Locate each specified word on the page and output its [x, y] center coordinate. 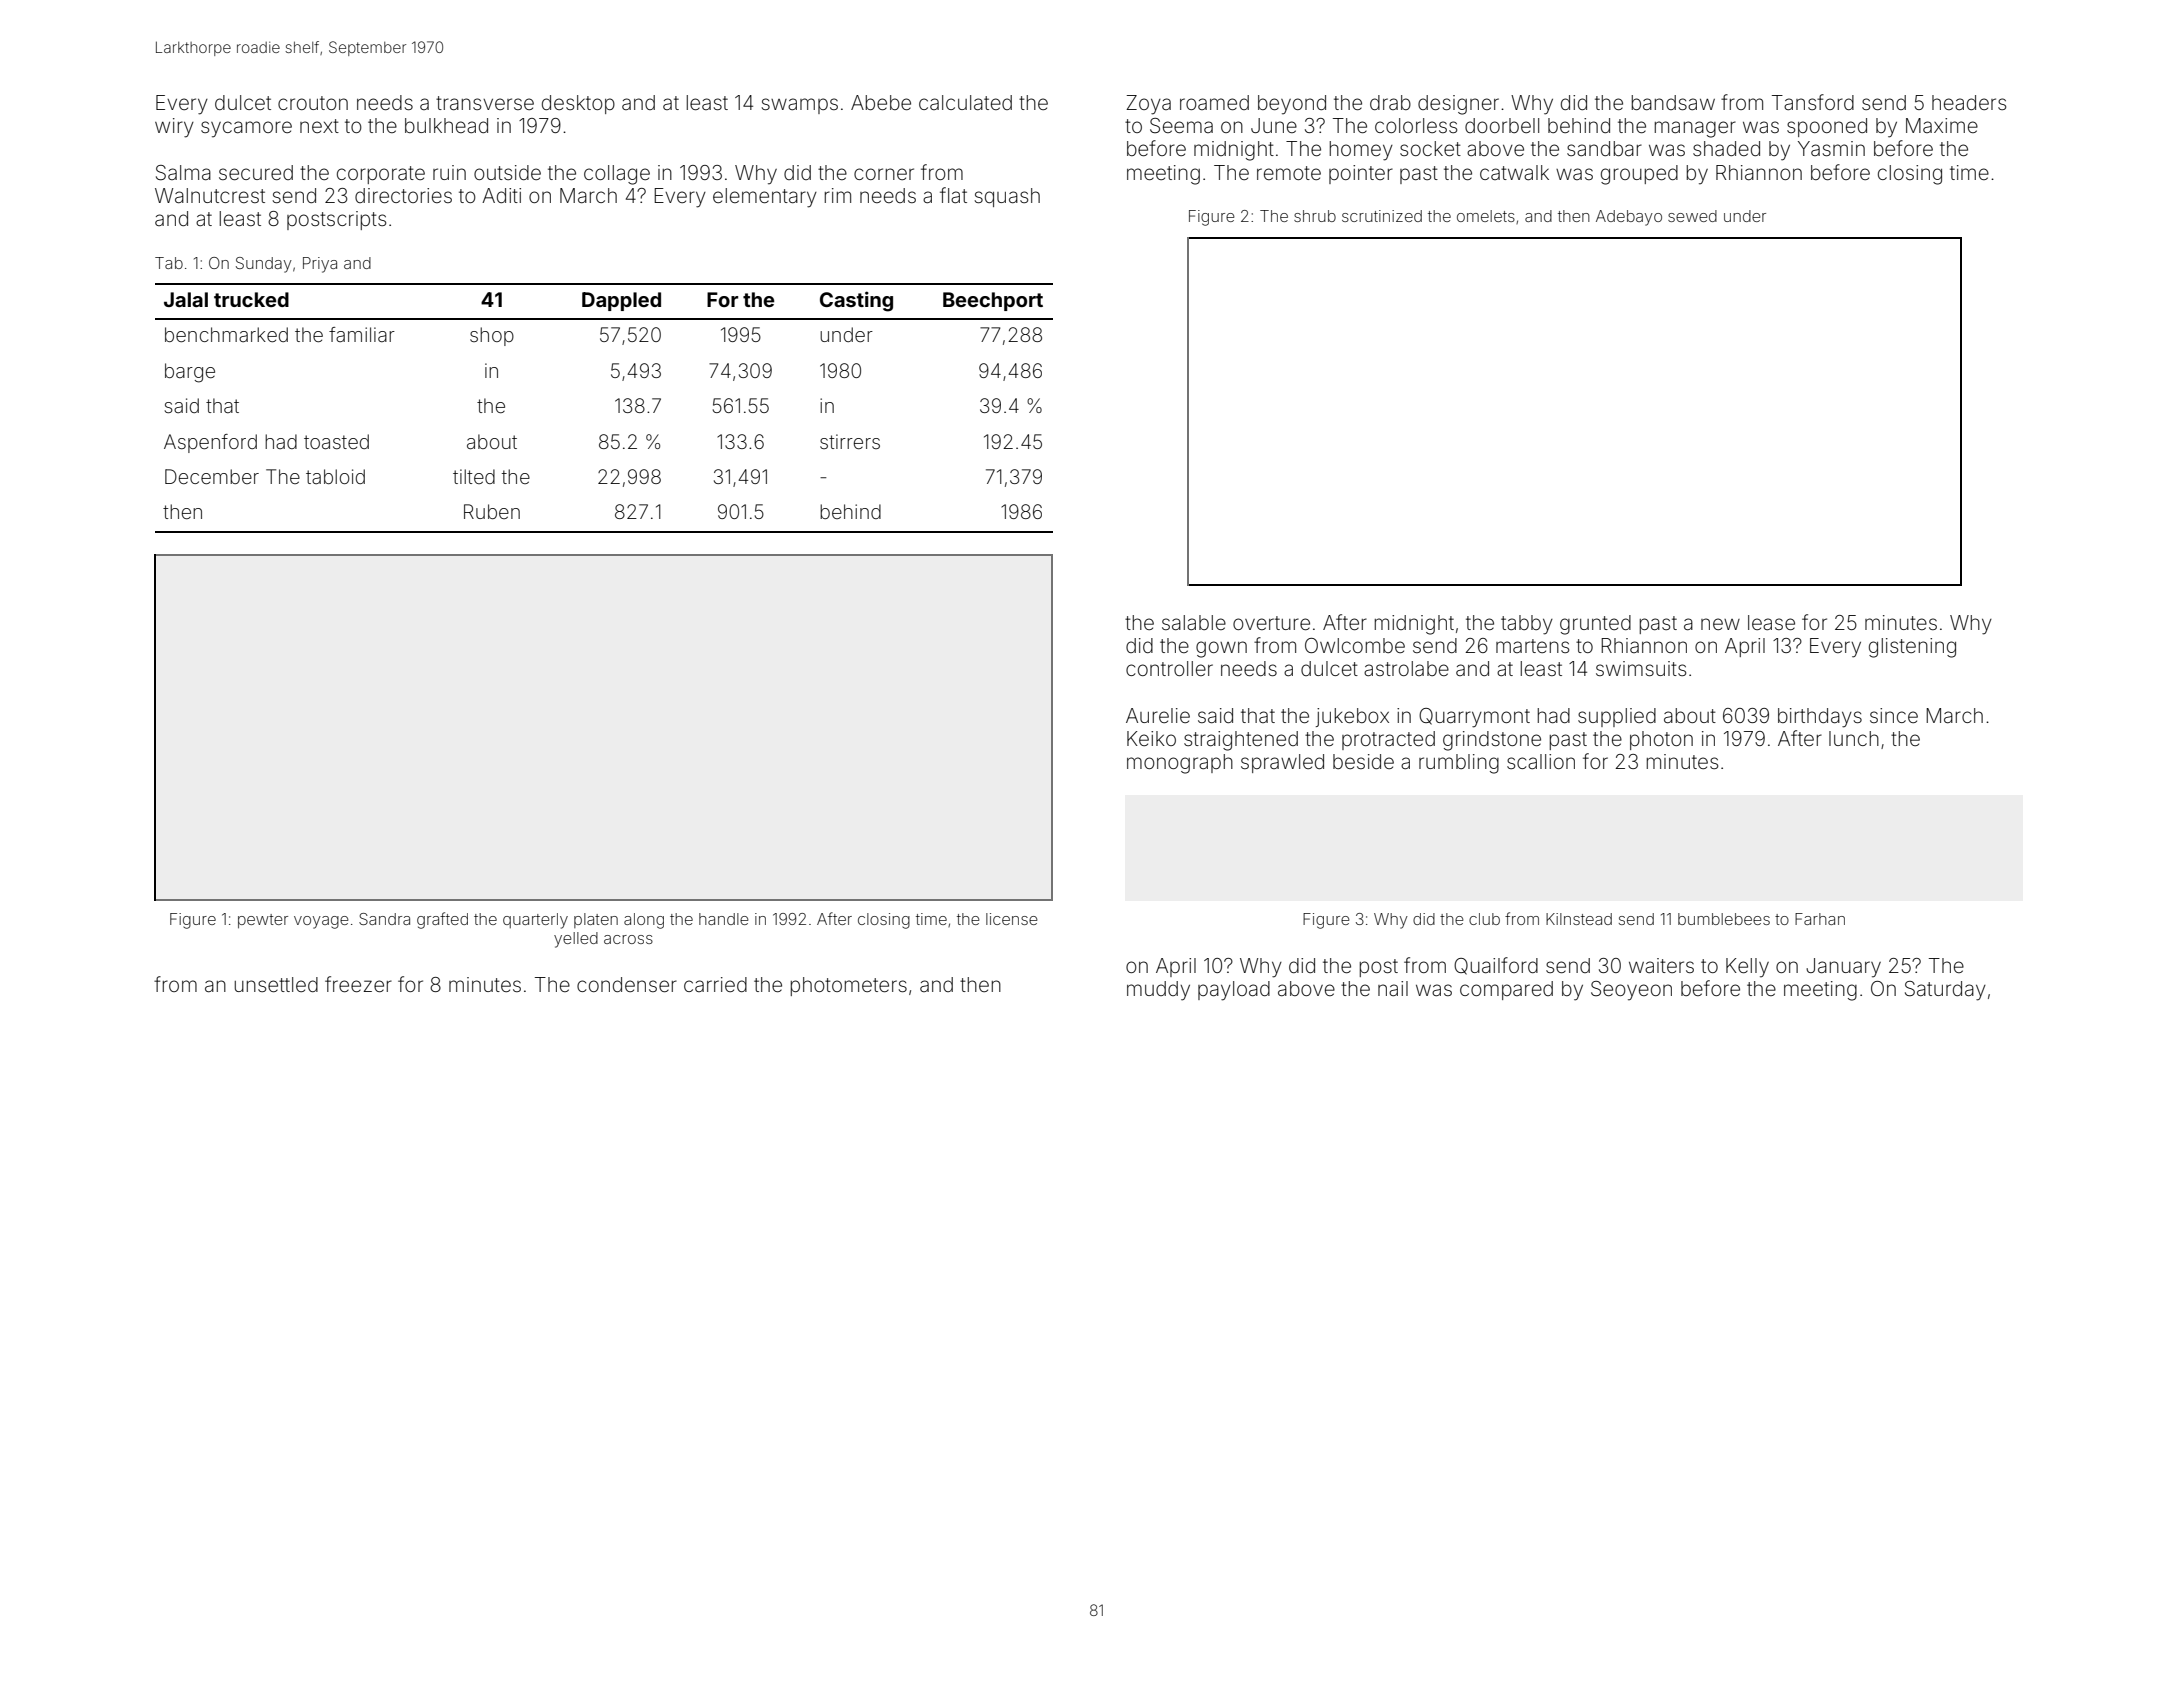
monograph [1180, 764]
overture [1271, 623]
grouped [1639, 175]
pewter [263, 921]
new [1720, 624]
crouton [313, 103]
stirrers [850, 441]
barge [190, 373]
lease [1771, 622]
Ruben [492, 511]
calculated [965, 102]
